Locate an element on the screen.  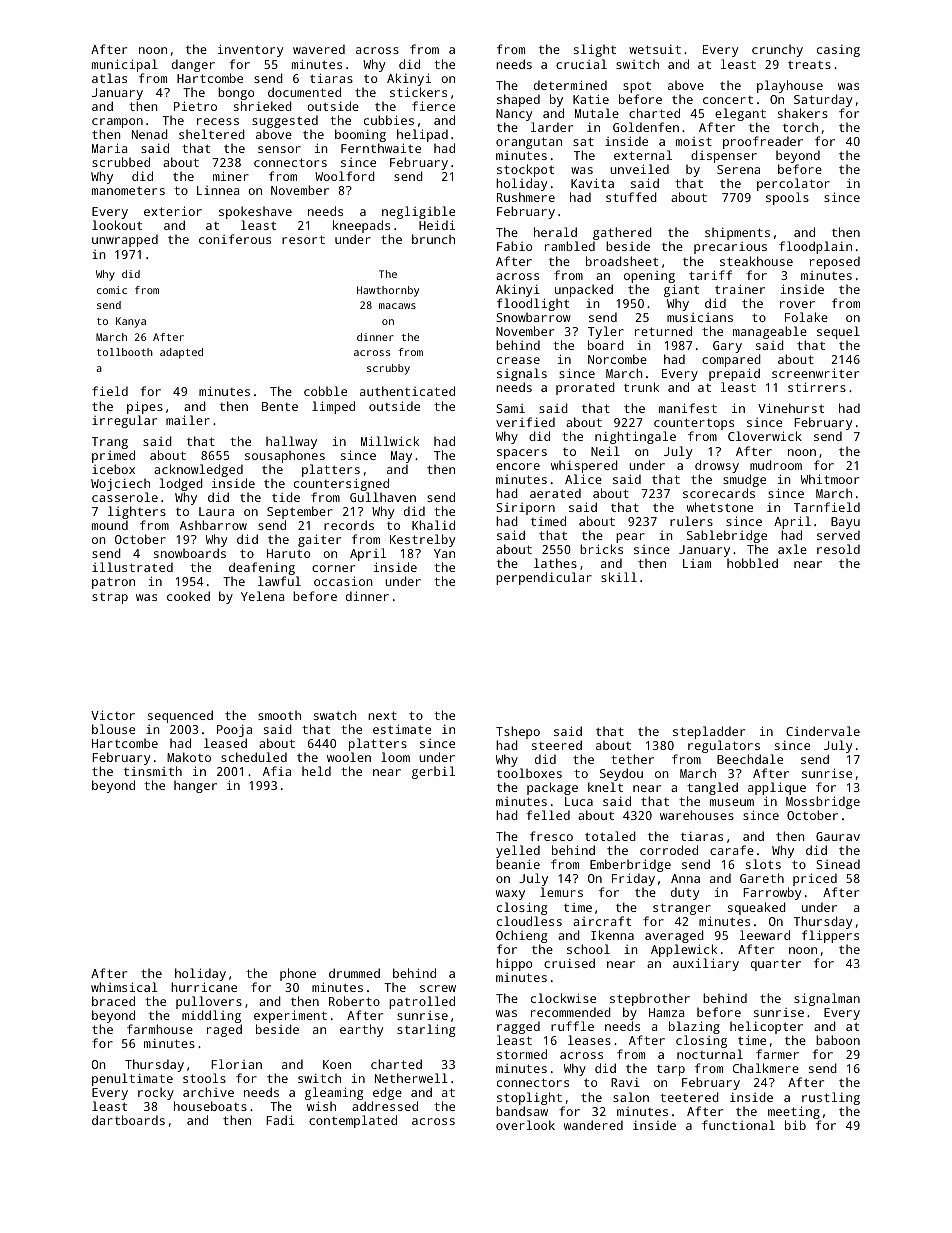
percolator is located at coordinates (793, 184).
